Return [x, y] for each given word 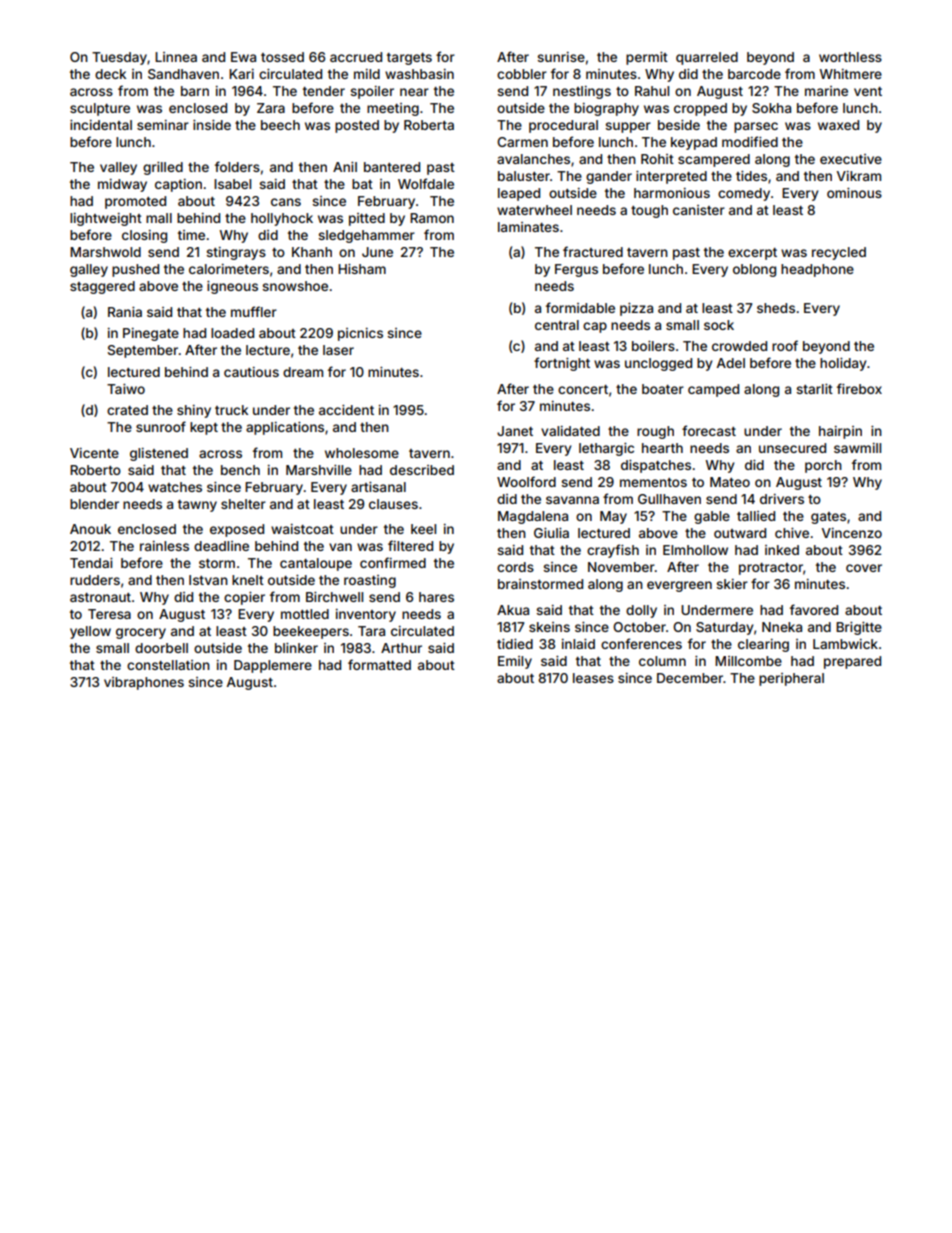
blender [94, 504]
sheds [776, 308]
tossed [282, 57]
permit [647, 58]
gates [828, 518]
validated [570, 431]
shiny [194, 411]
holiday [843, 364]
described [422, 470]
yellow [90, 632]
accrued [356, 57]
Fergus [576, 270]
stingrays [236, 253]
